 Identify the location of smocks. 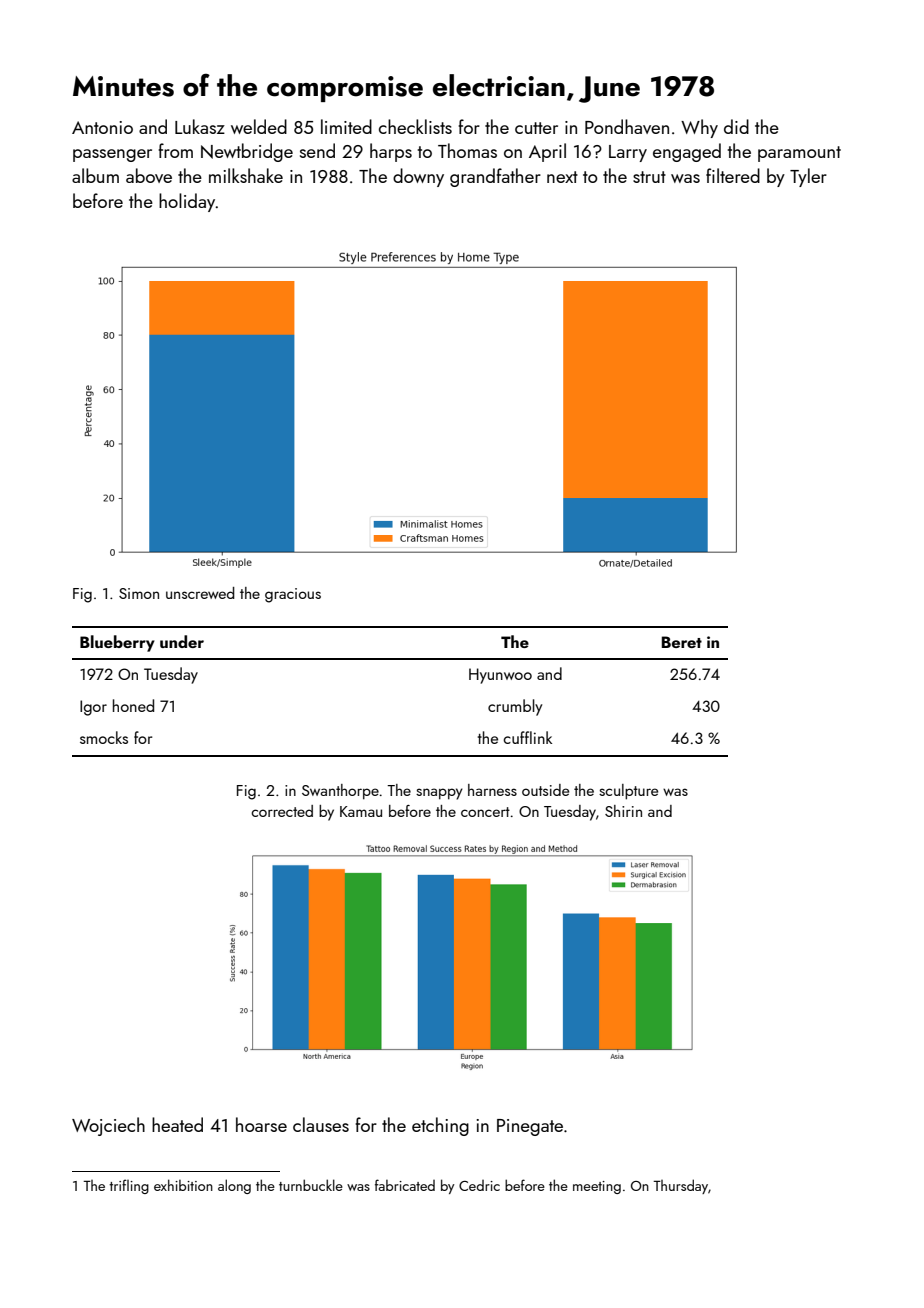
(104, 737).
